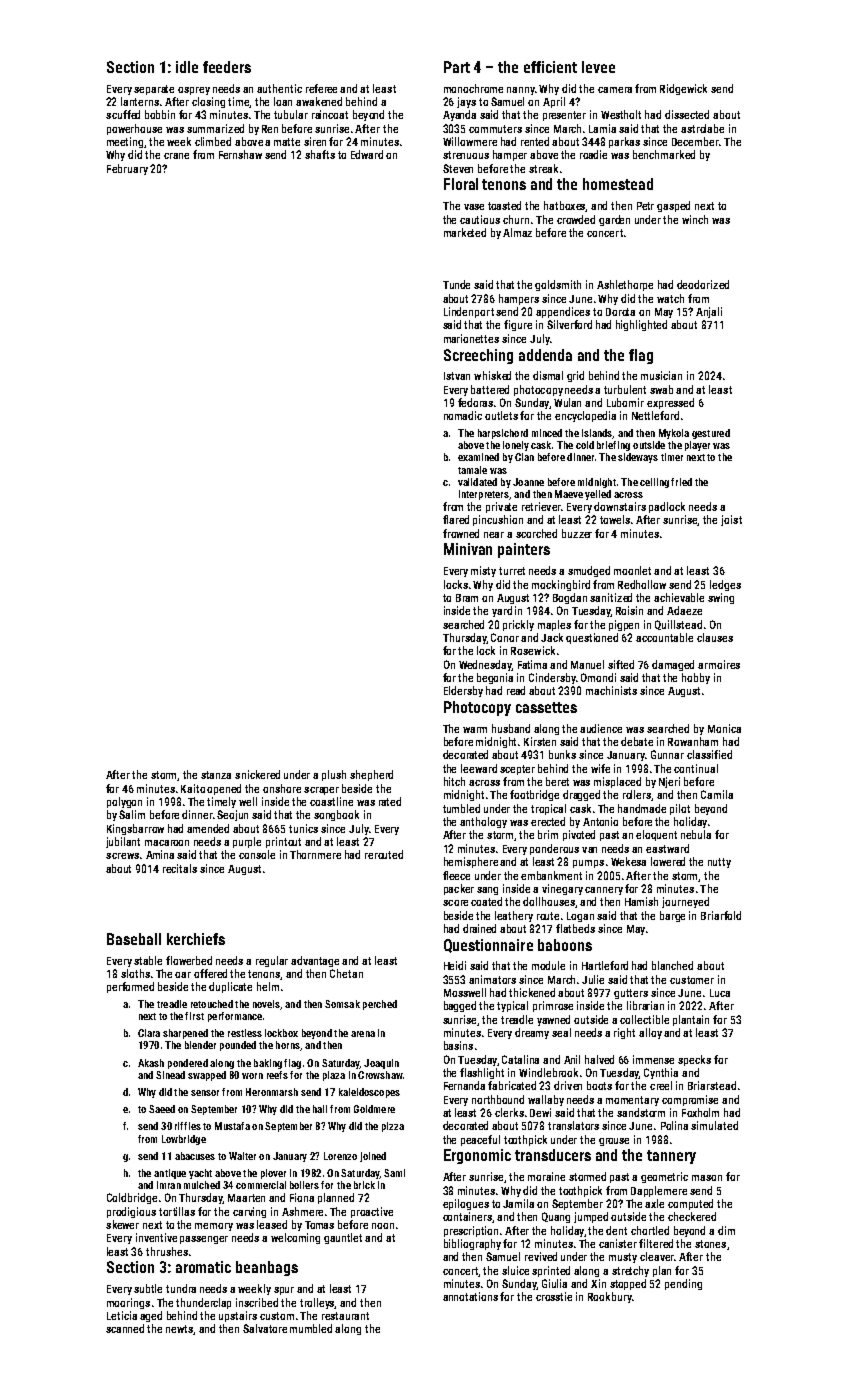 This screenshot has height=1400, width=849. I want to click on idle, so click(187, 67).
